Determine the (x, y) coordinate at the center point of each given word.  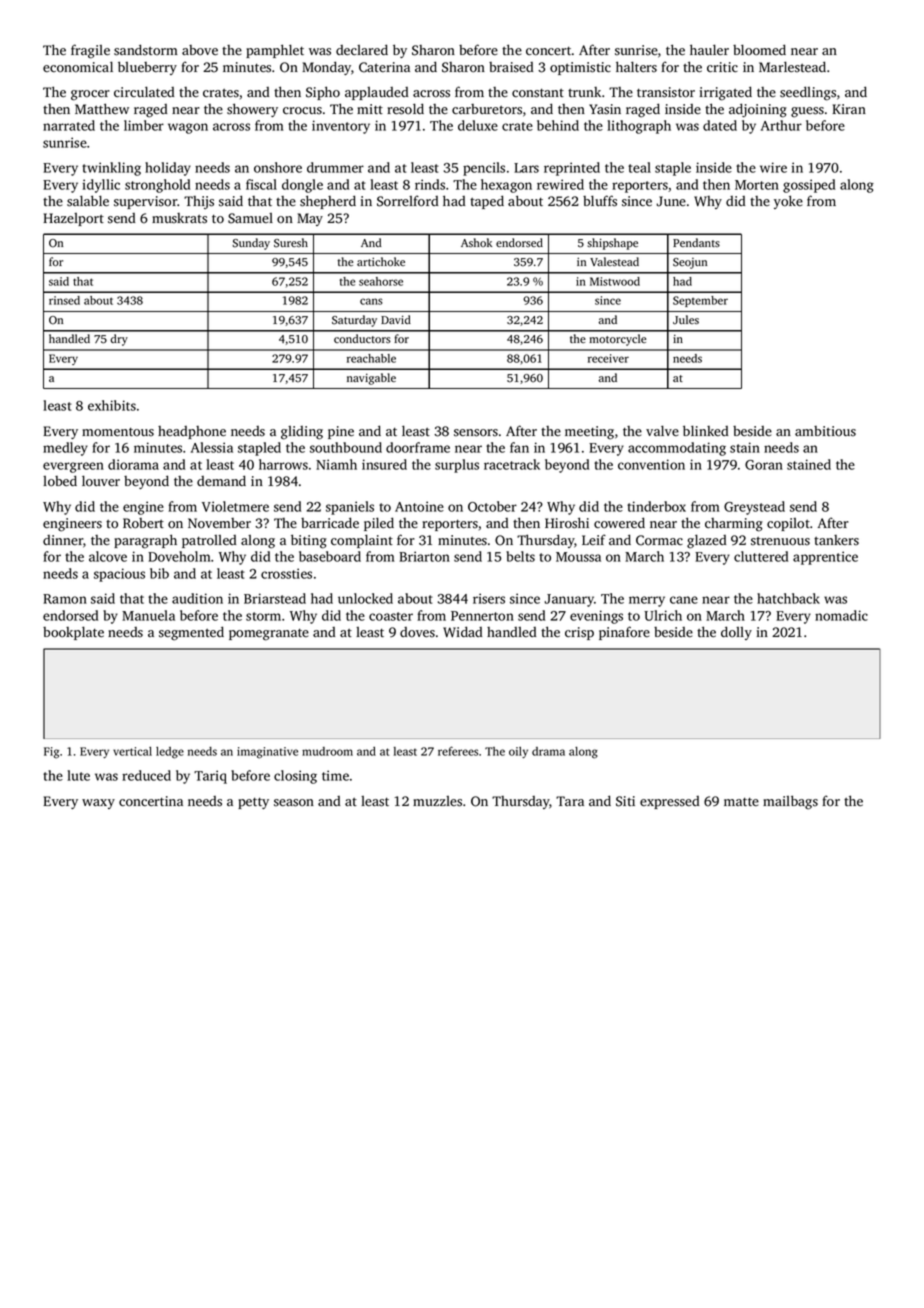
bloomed (759, 50)
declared (362, 49)
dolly (736, 633)
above (200, 50)
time (335, 775)
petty (253, 803)
